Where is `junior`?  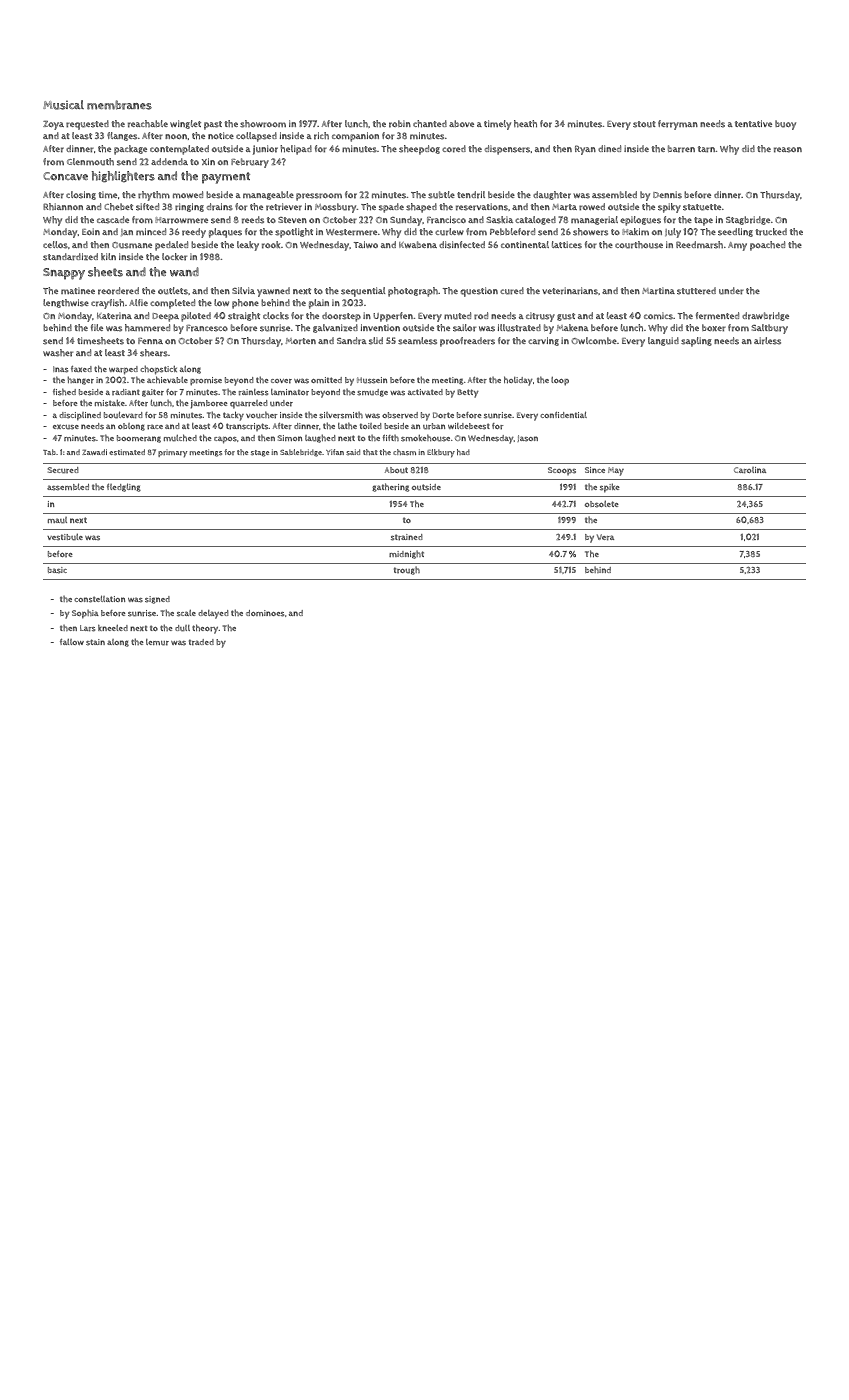 junior is located at coordinates (265, 150).
